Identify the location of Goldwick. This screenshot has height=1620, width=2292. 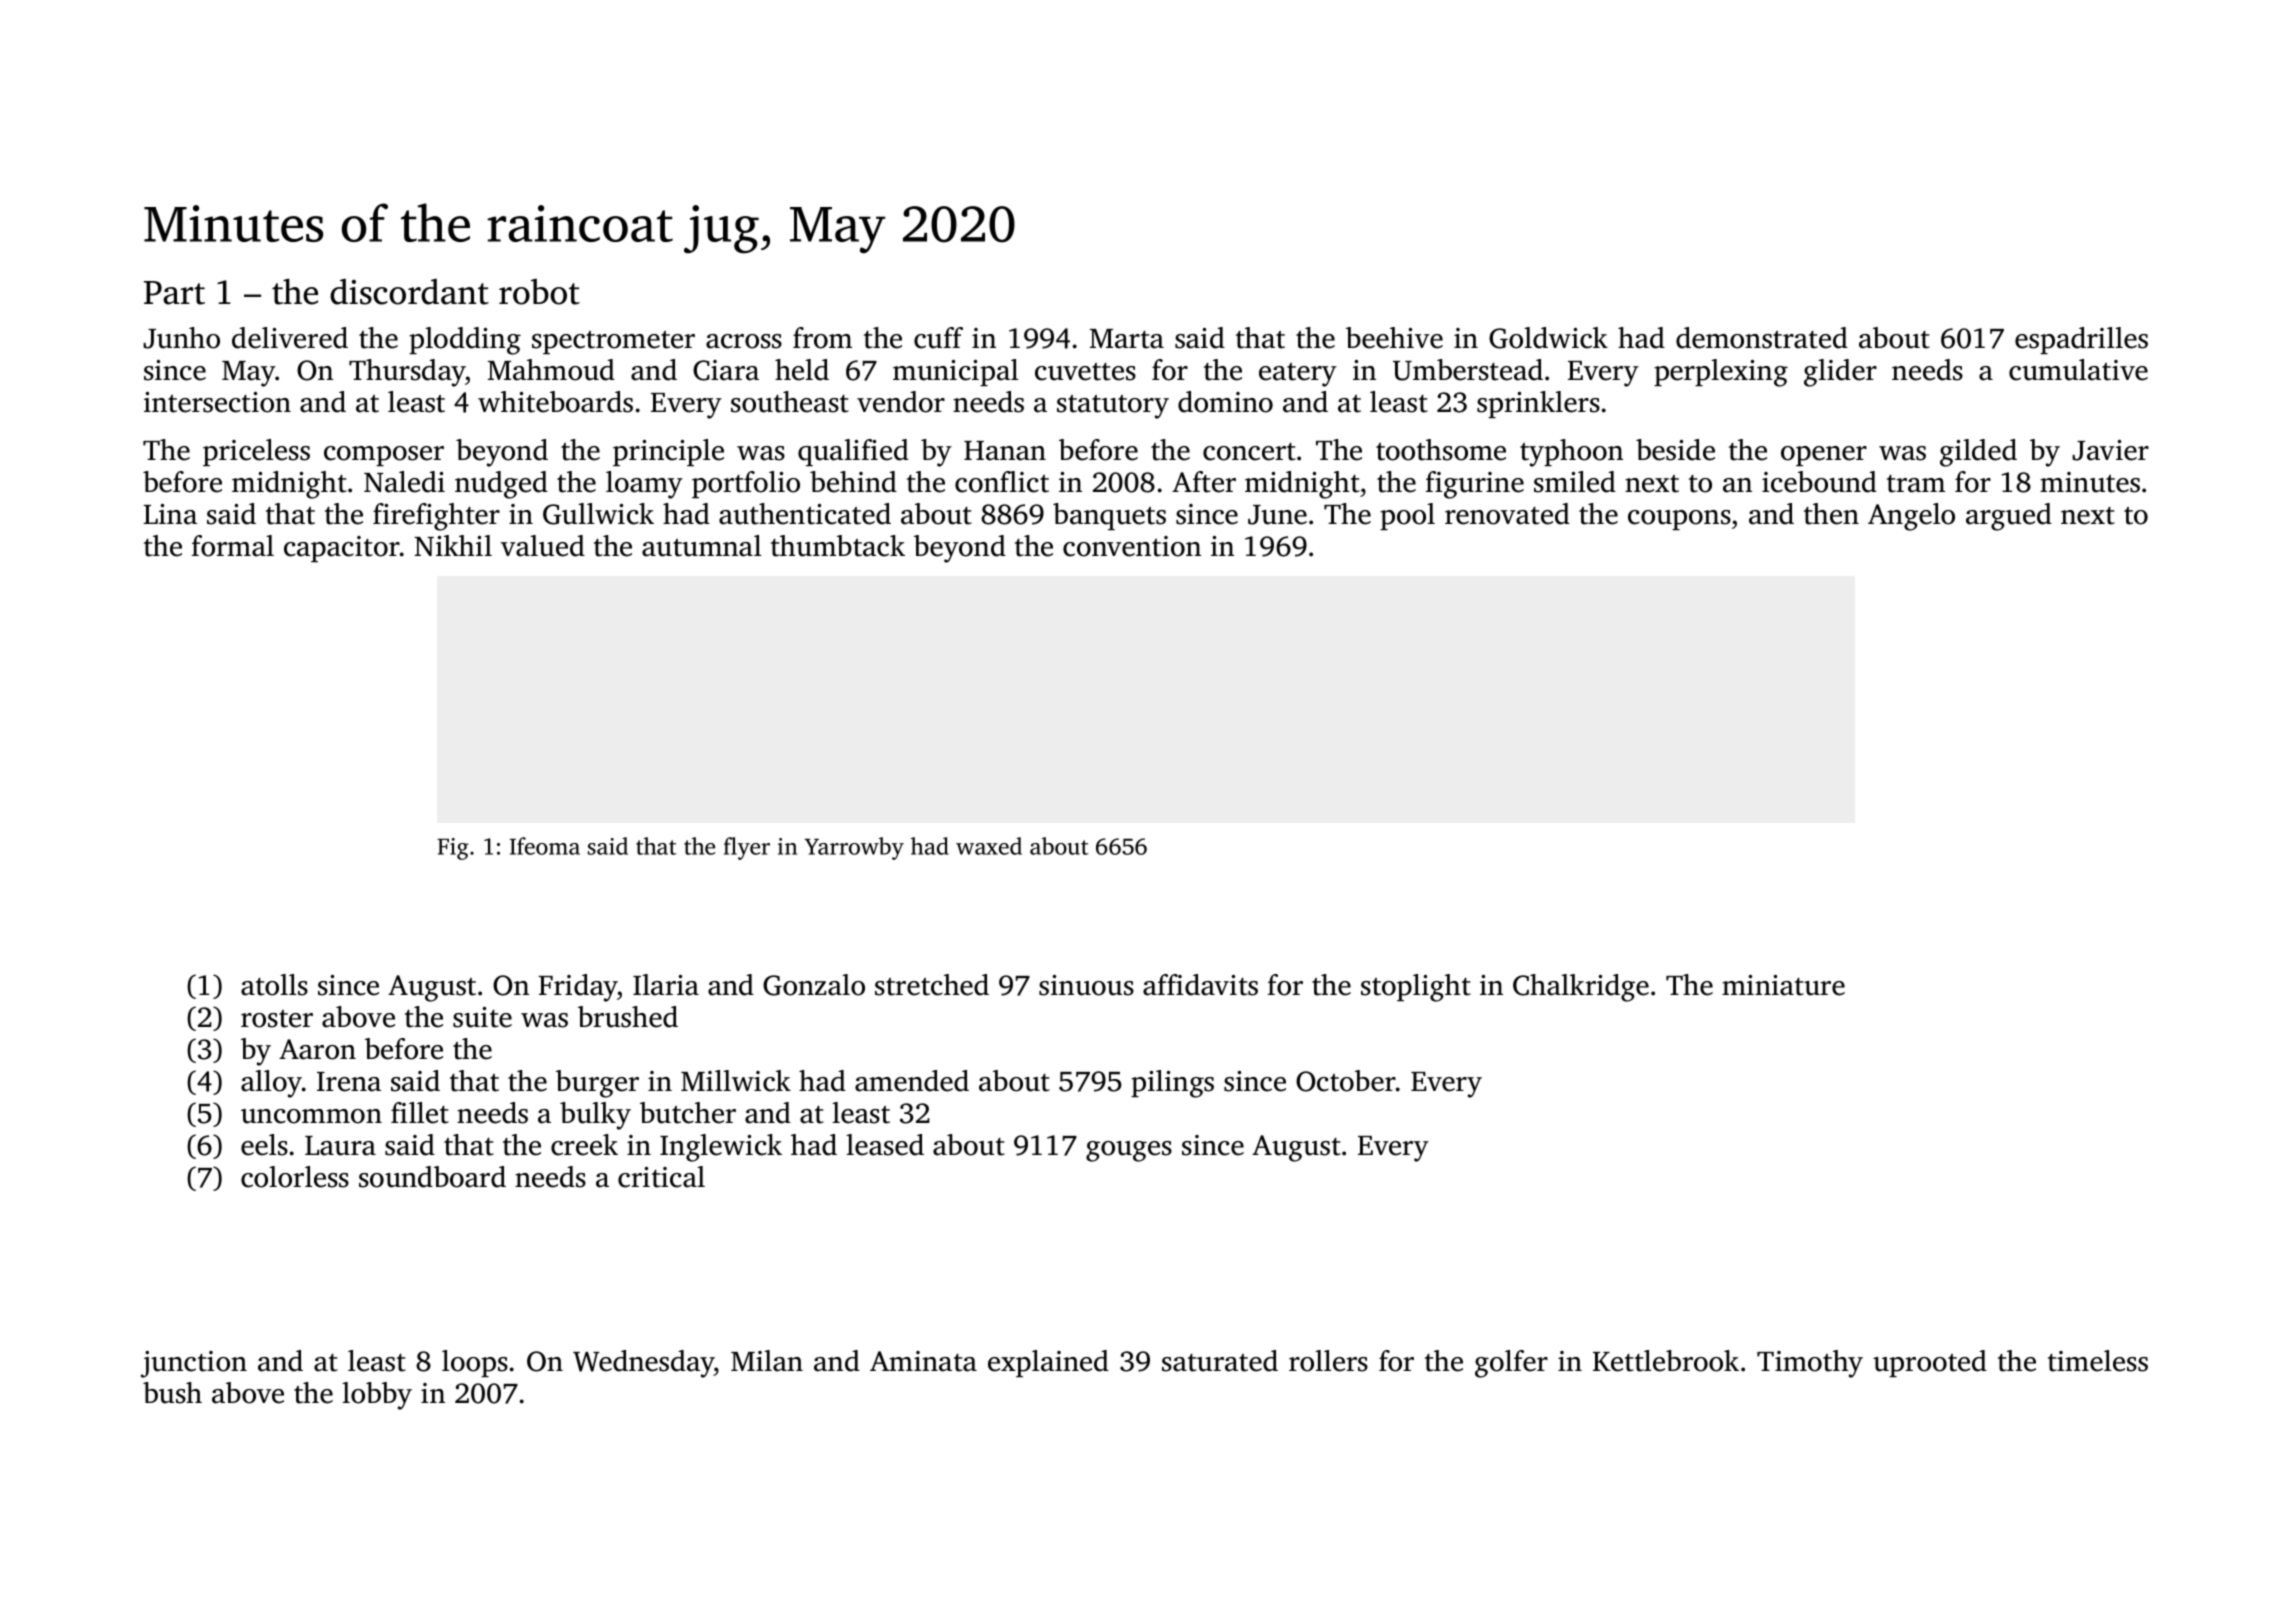
(1548, 338).
